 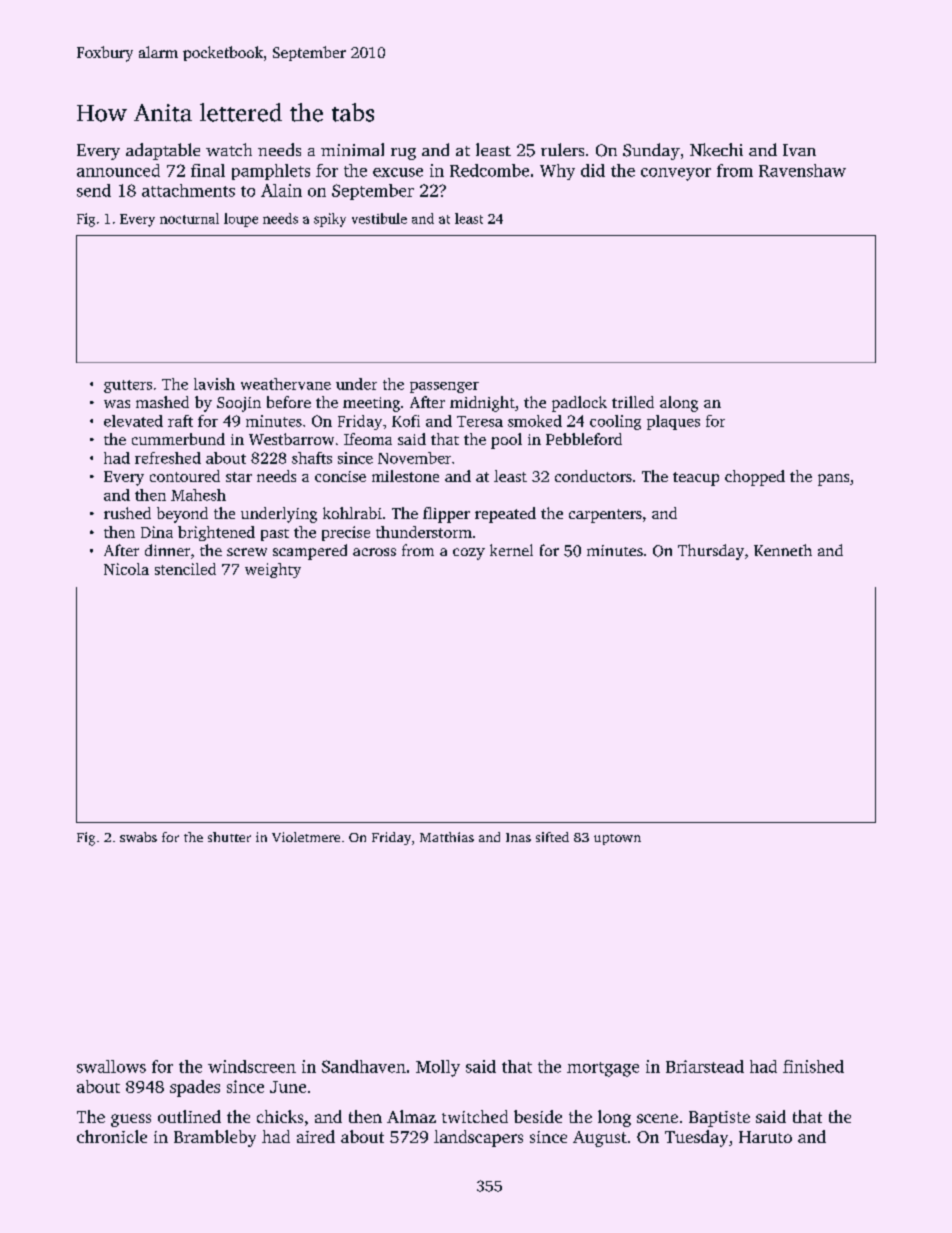 What do you see at coordinates (403, 154) in the image?
I see `rug` at bounding box center [403, 154].
